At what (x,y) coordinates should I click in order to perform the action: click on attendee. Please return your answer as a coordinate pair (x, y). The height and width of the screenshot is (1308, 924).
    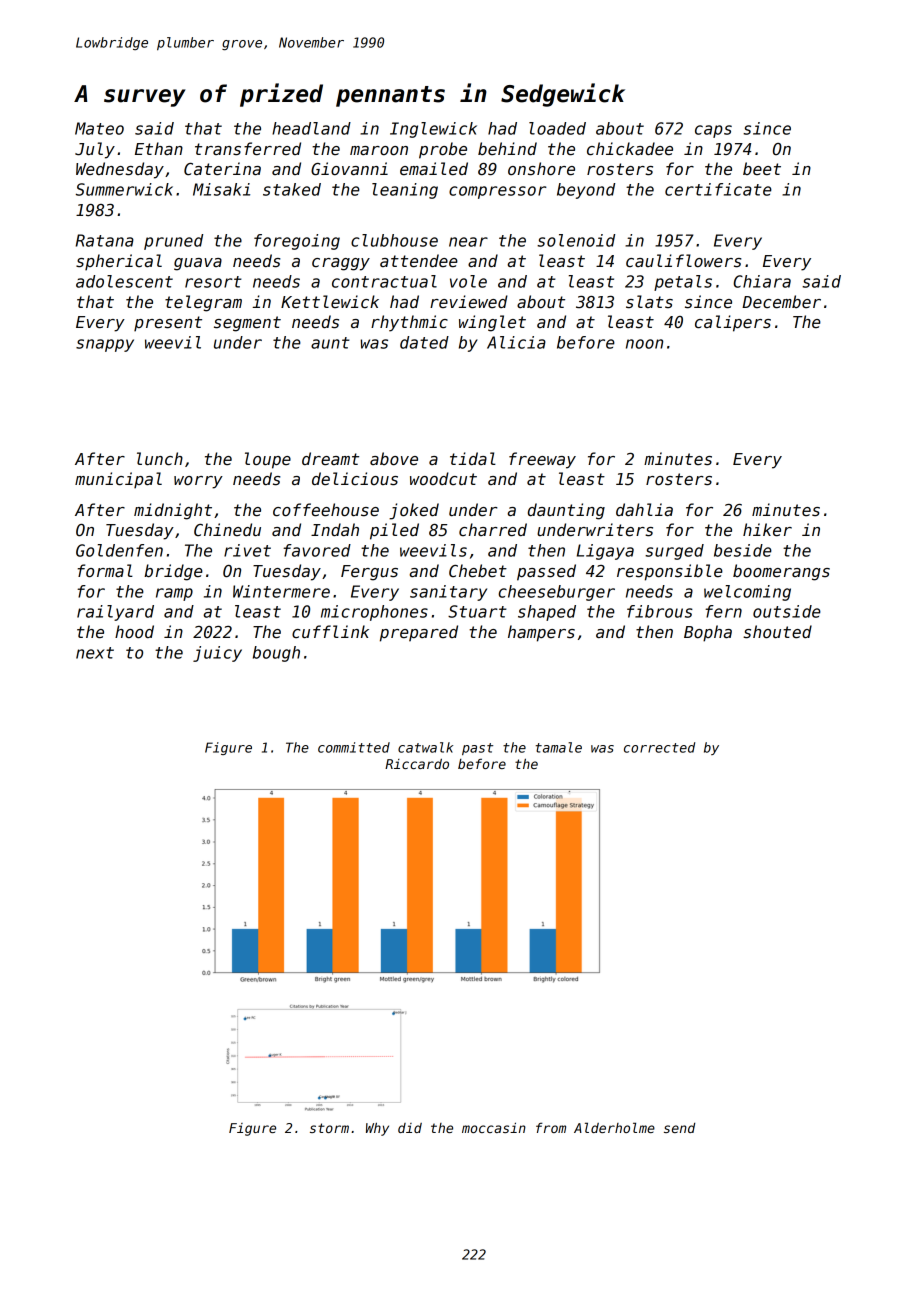
    Looking at the image, I should click on (419, 261).
